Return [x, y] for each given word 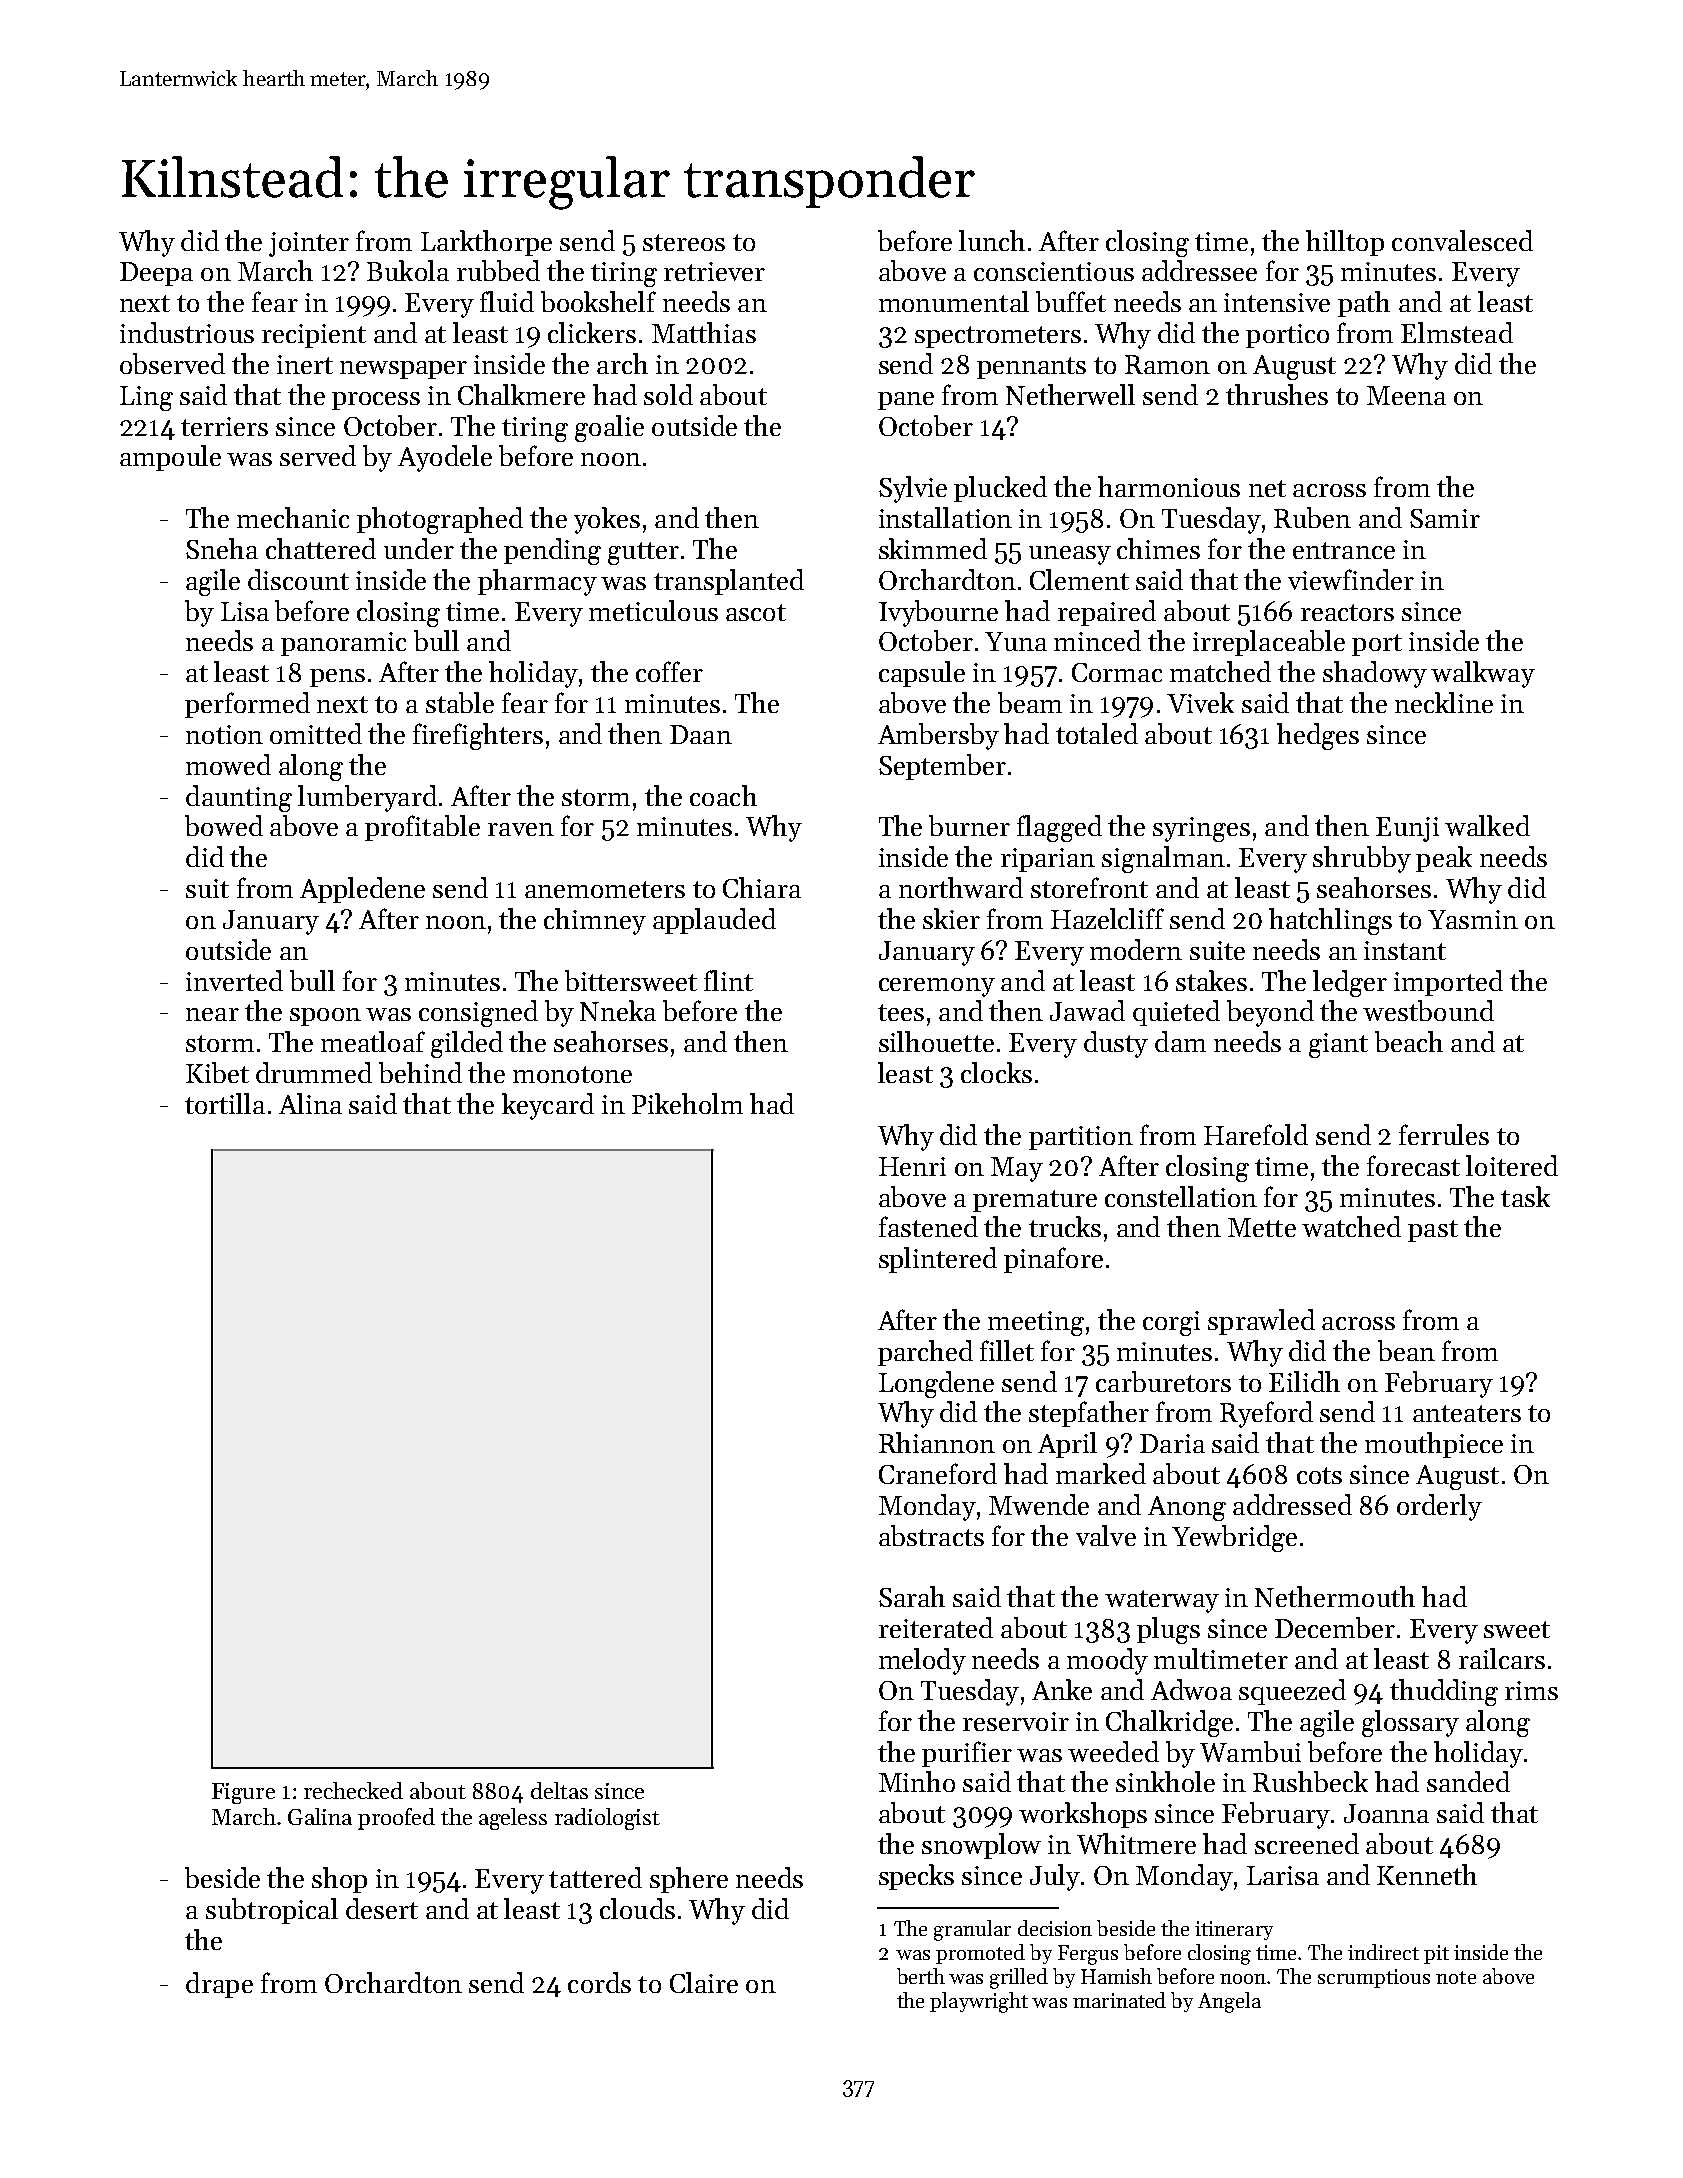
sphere [689, 1880]
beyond [1270, 1013]
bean [1406, 1350]
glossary [1410, 1723]
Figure [243, 1793]
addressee [1199, 270]
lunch [992, 240]
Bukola [408, 270]
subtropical [272, 1911]
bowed [224, 825]
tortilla [225, 1103]
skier [951, 918]
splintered [938, 1260]
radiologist [607, 1819]
